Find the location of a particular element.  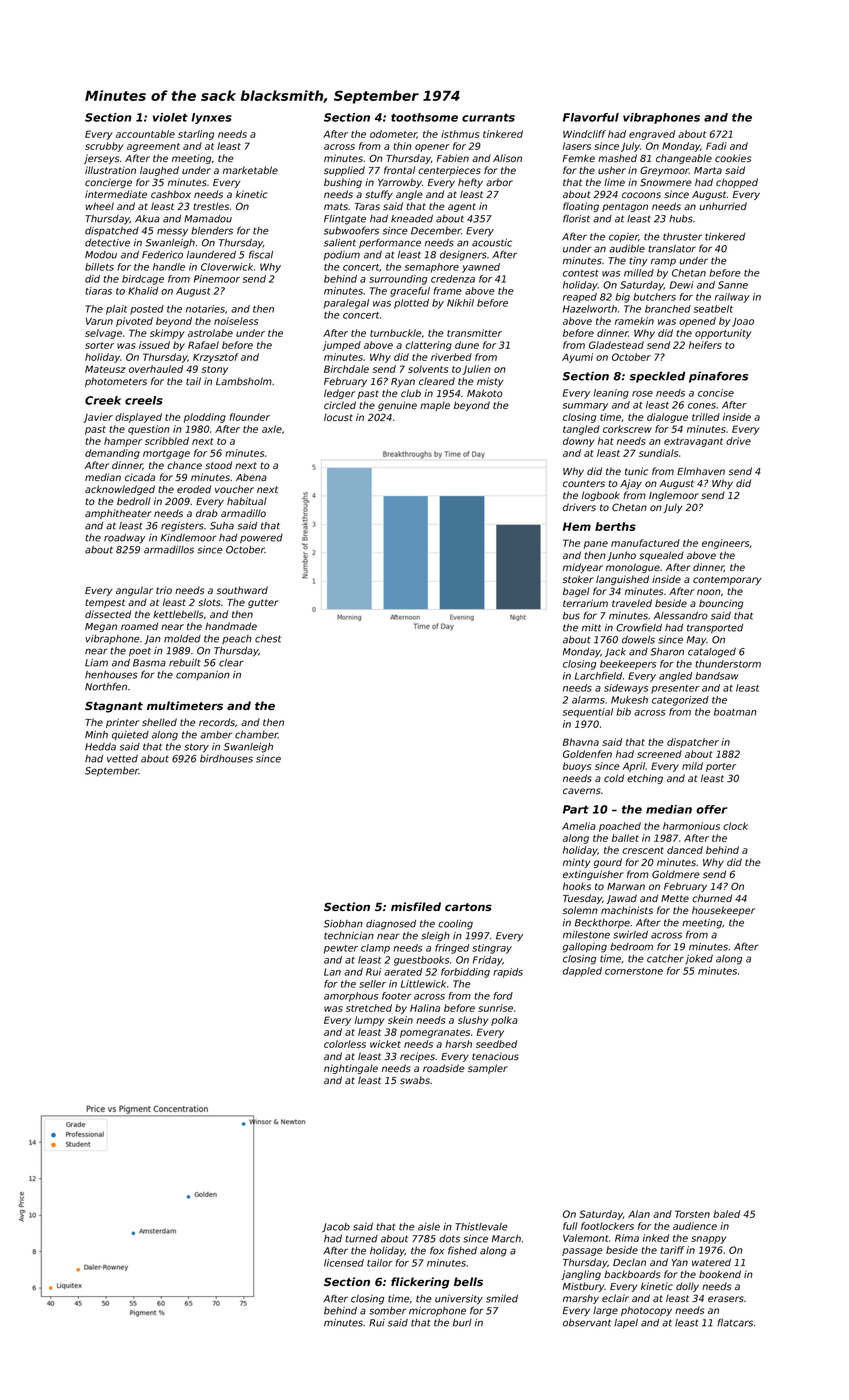

ford is located at coordinates (503, 996).
